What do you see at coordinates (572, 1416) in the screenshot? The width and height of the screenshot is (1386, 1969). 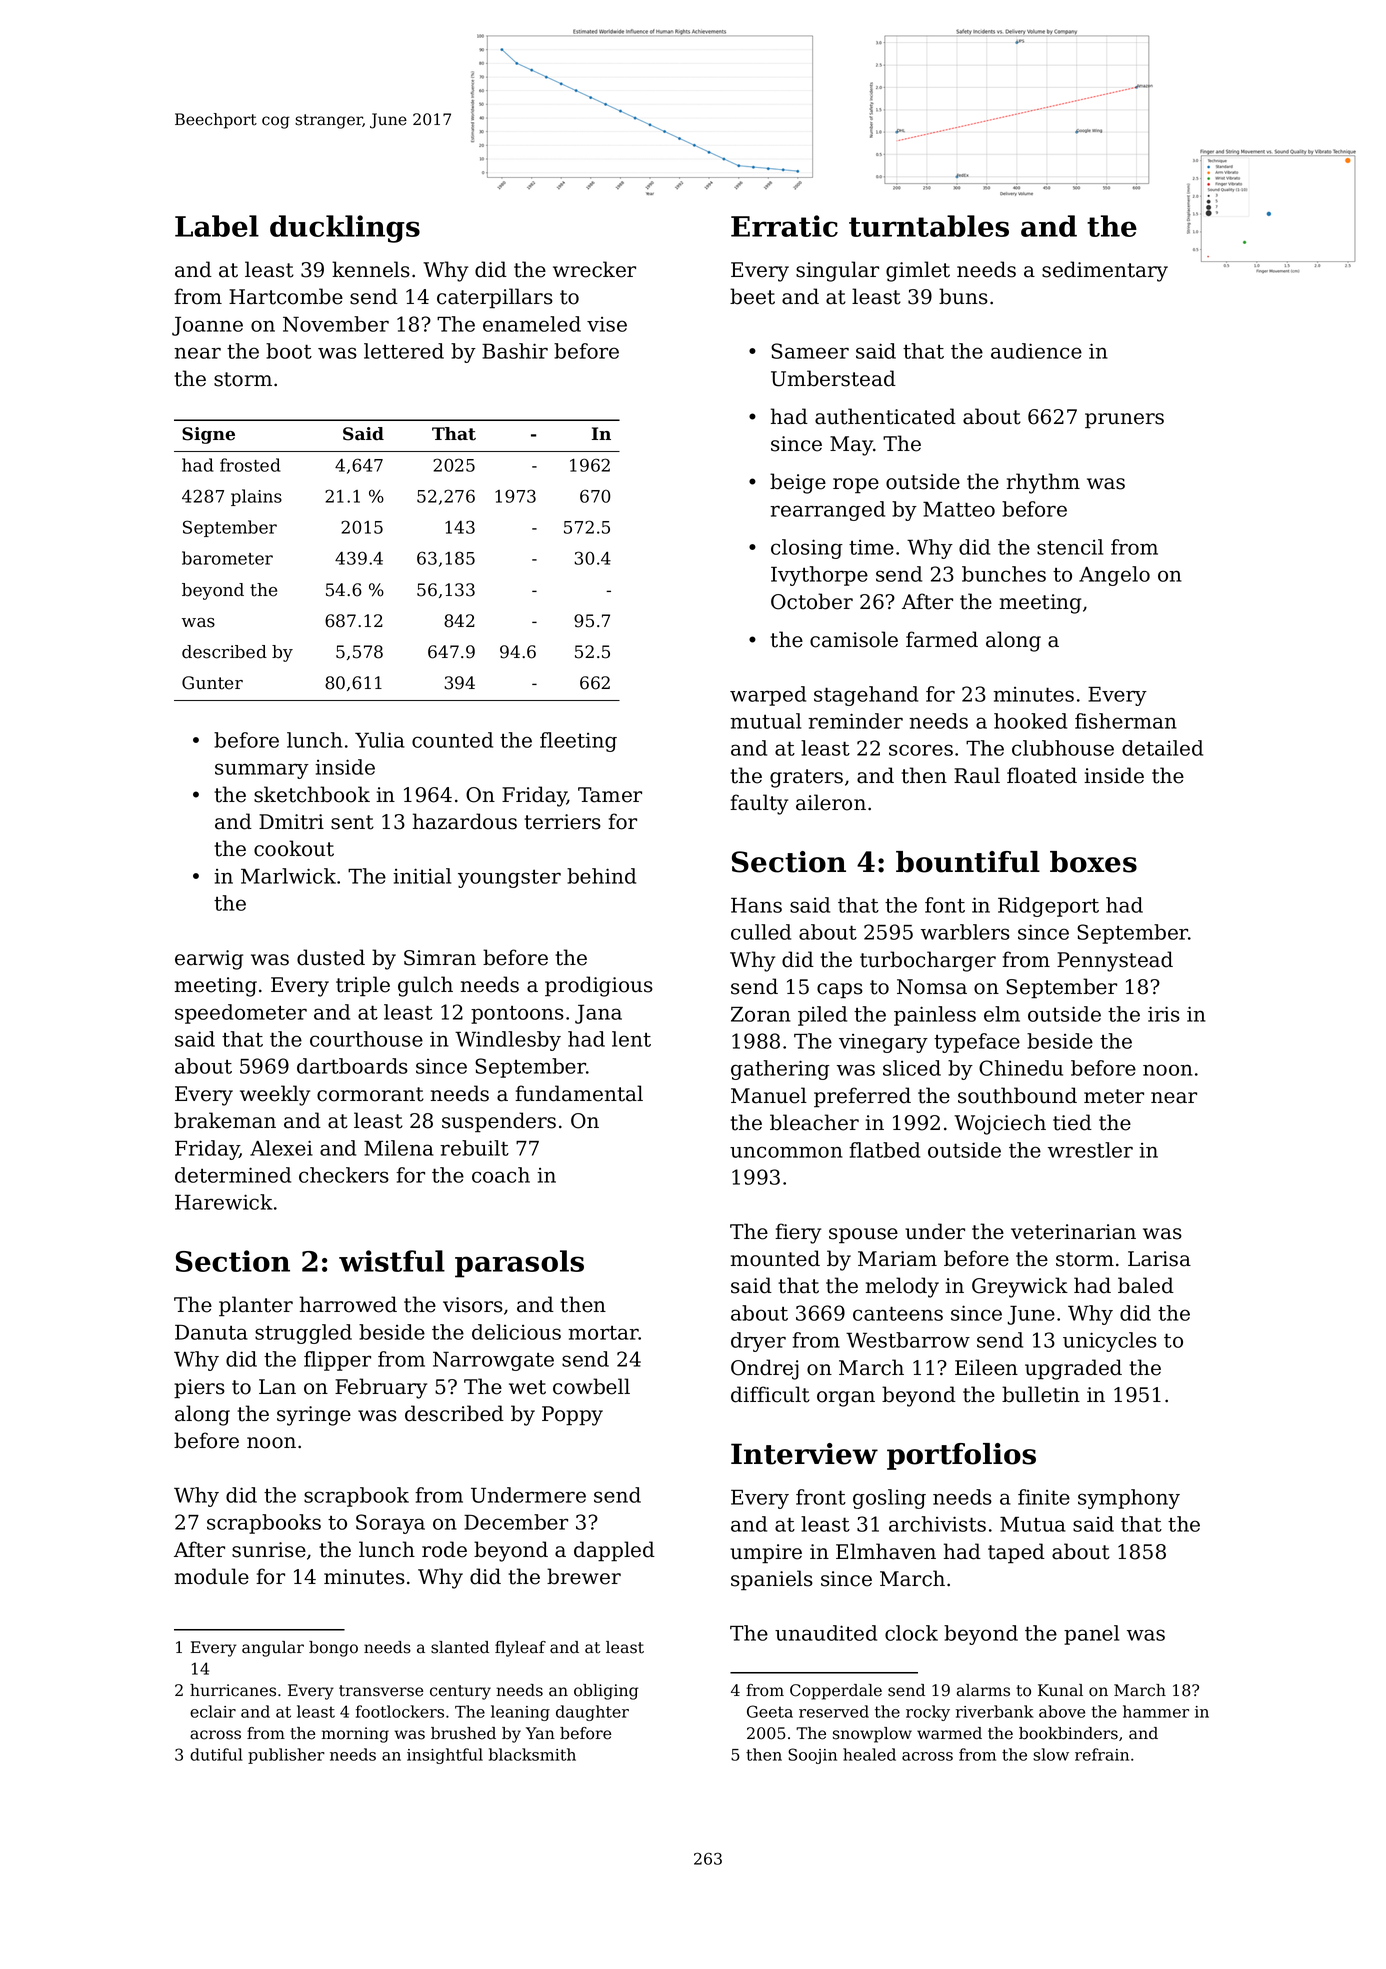 I see `Poppy` at bounding box center [572, 1416].
